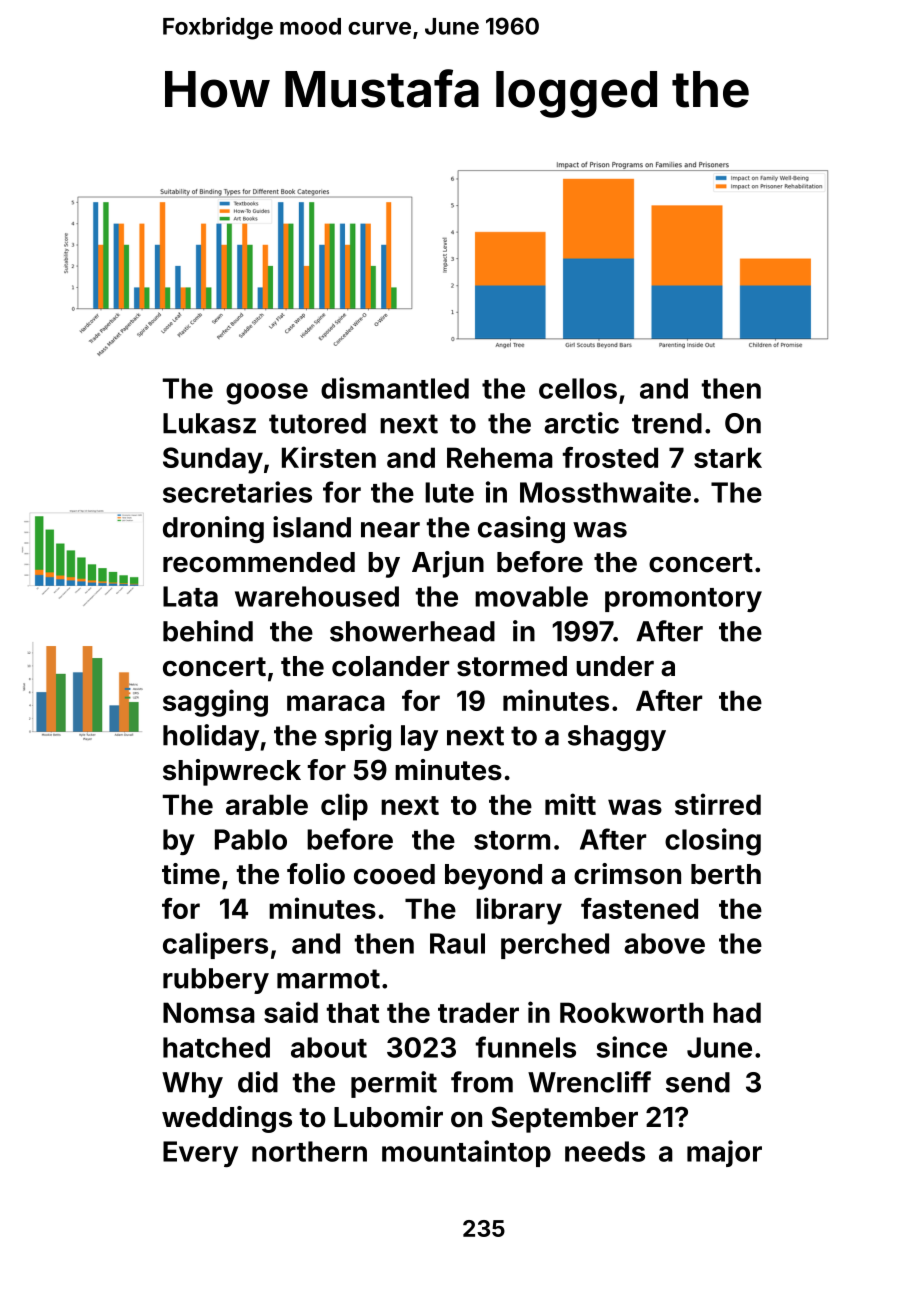 The height and width of the screenshot is (1311, 924). I want to click on northern, so click(309, 1151).
